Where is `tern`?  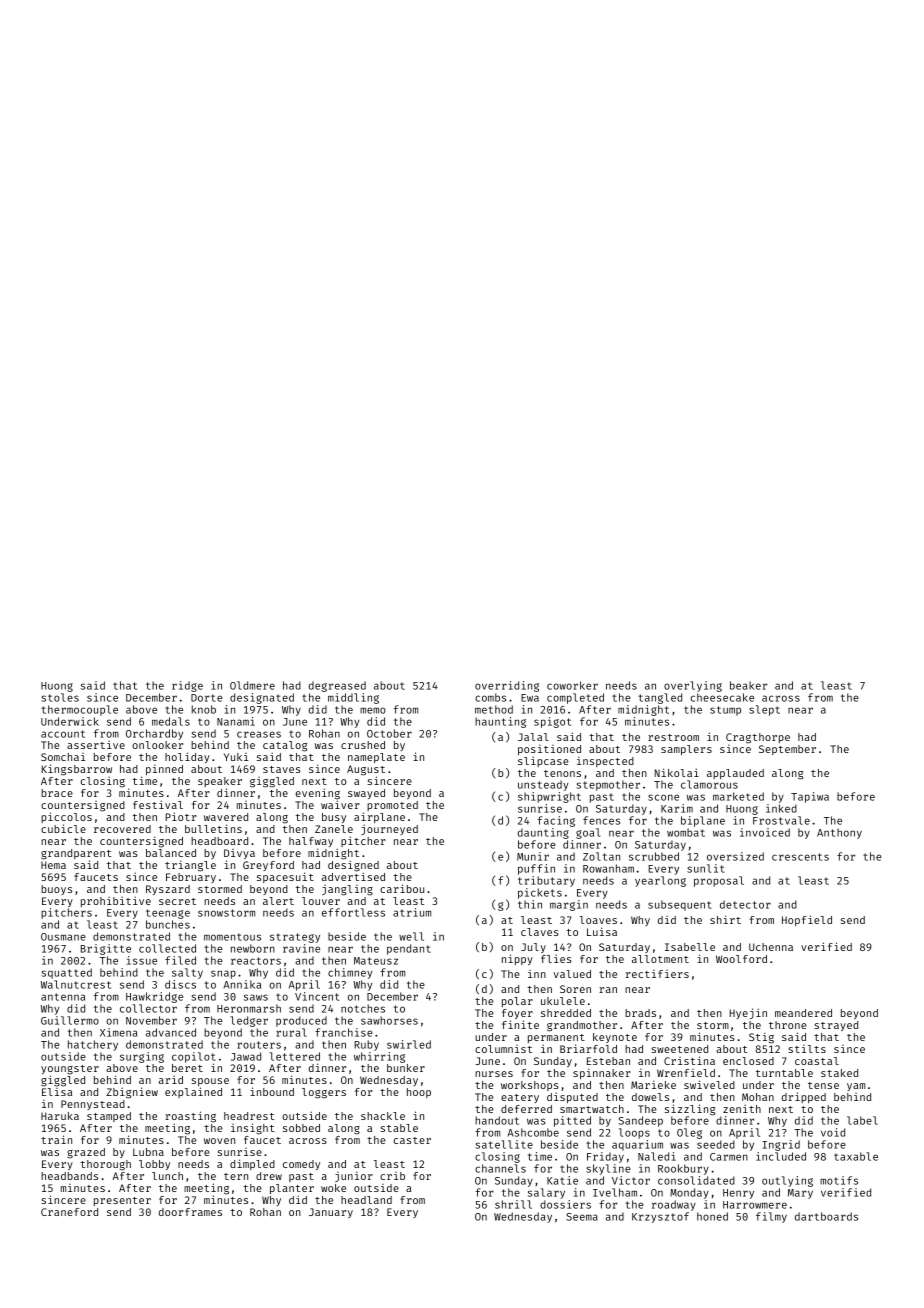 tern is located at coordinates (236, 1176).
